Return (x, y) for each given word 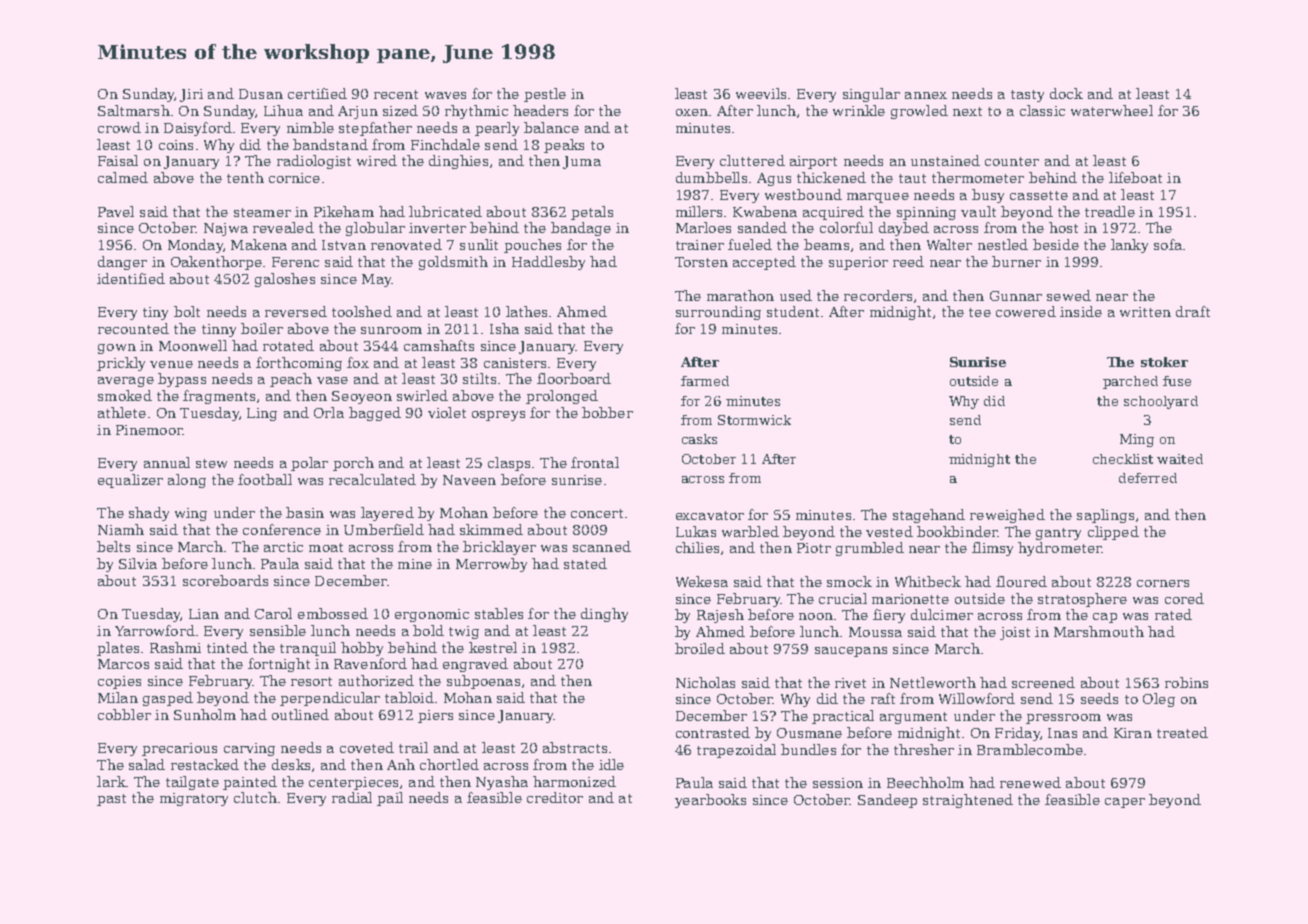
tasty (1027, 96)
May (377, 280)
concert (597, 513)
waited (1180, 459)
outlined (300, 714)
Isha (504, 328)
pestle (545, 95)
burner (1016, 261)
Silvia (138, 563)
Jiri (191, 95)
